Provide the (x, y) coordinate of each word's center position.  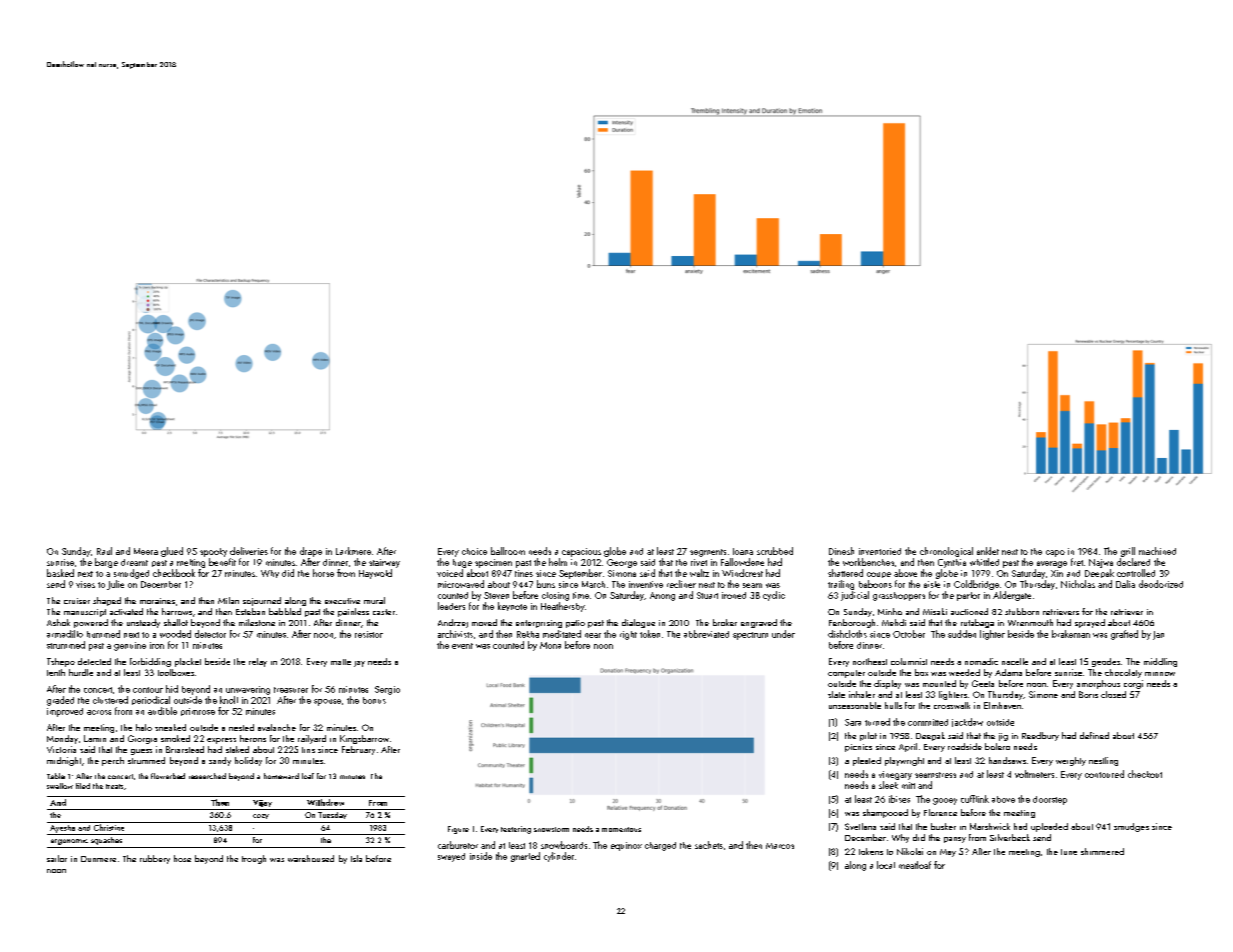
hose (182, 858)
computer (846, 674)
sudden (962, 634)
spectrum (750, 636)
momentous (621, 829)
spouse (327, 702)
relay (258, 662)
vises (85, 584)
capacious (581, 552)
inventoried (880, 551)
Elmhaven (1002, 705)
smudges (1131, 827)
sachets (709, 845)
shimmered (1102, 851)
